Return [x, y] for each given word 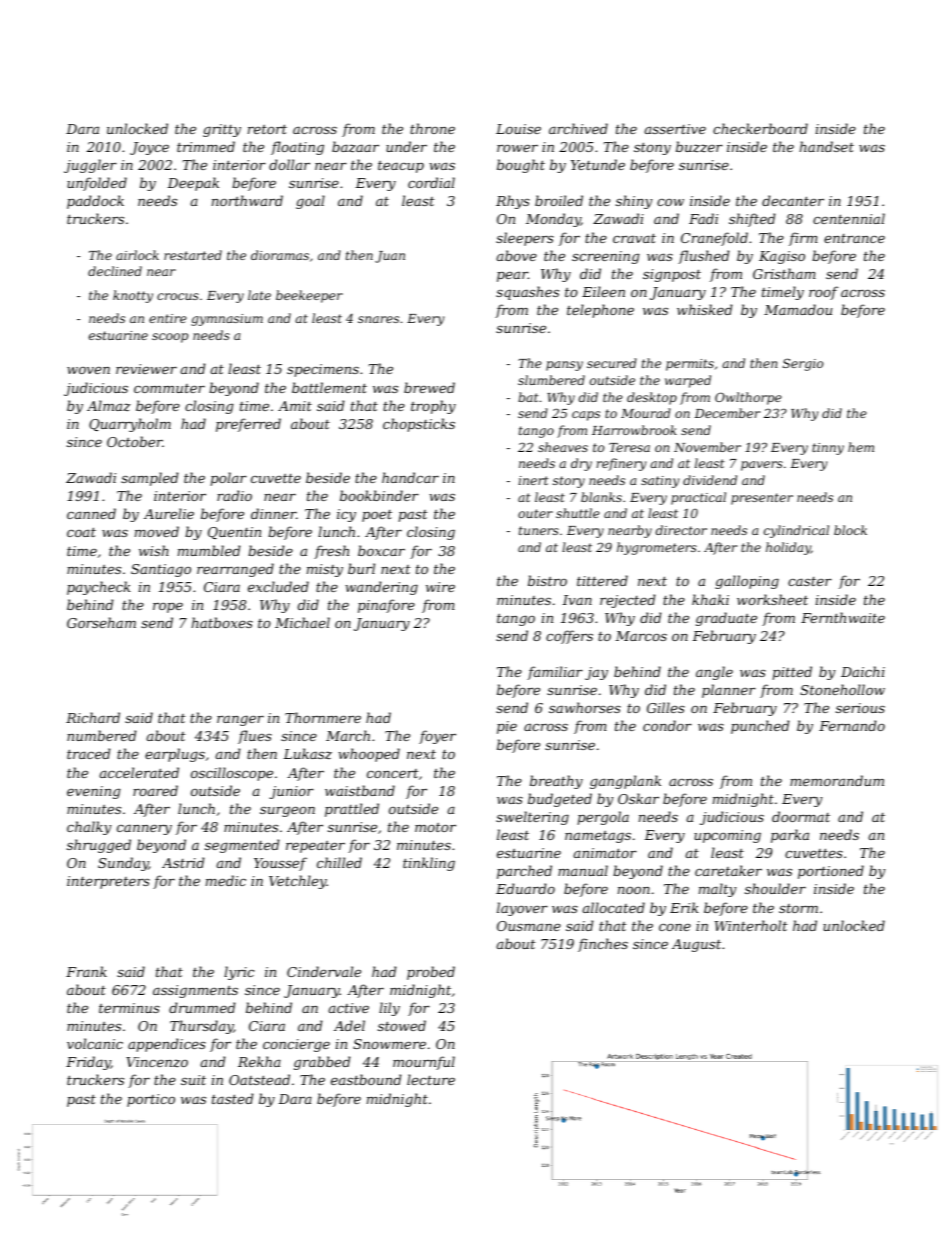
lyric [239, 973]
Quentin [234, 533]
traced [89, 753]
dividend [710, 480]
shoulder [775, 888]
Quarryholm [130, 425]
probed [431, 973]
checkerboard [760, 128]
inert [533, 480]
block [850, 530]
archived [578, 128]
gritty [222, 130]
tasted [233, 1098]
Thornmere [323, 717]
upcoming [727, 836]
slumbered [551, 380]
